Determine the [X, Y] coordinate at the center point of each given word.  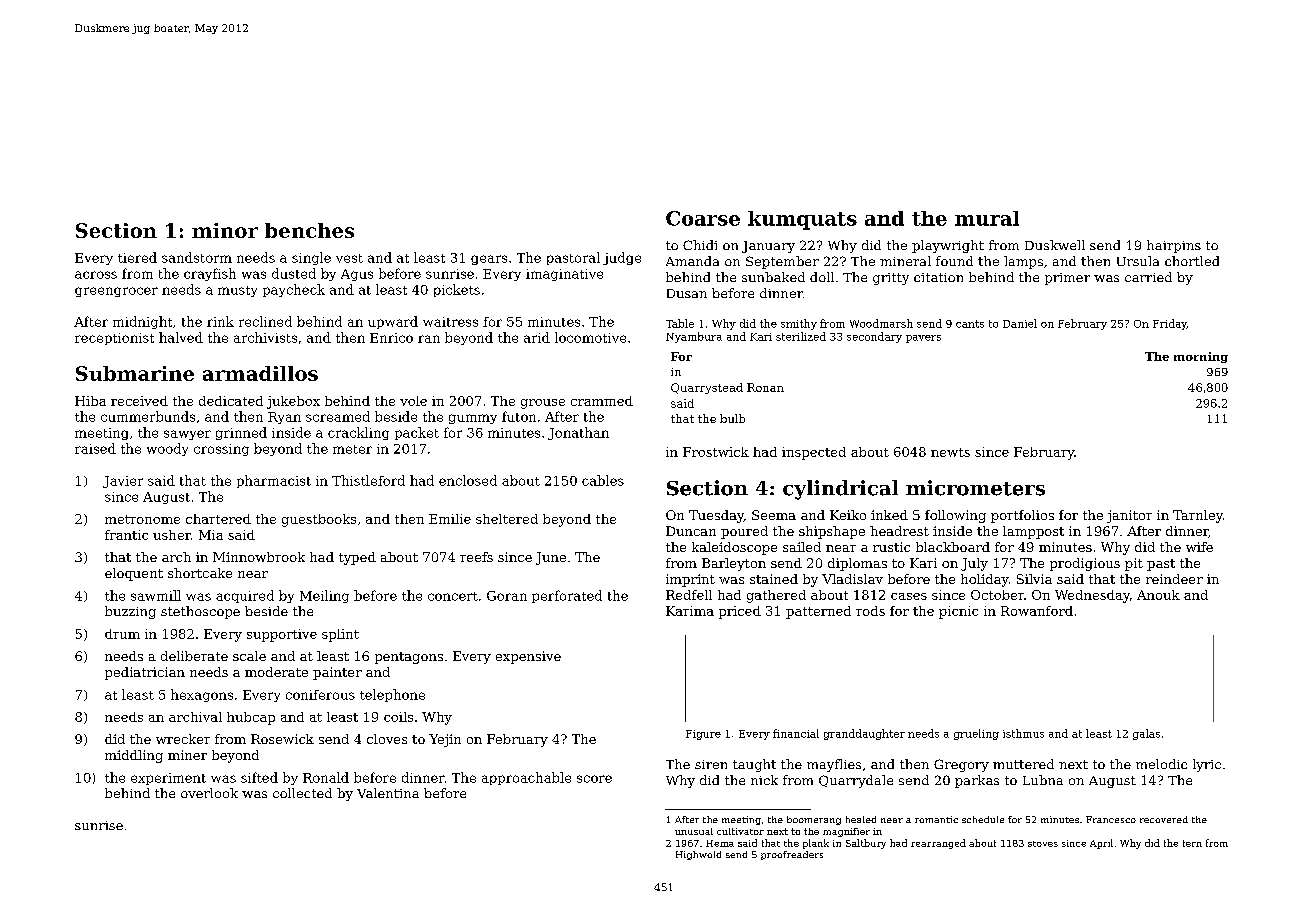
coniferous [320, 695]
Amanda [692, 261]
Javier [123, 482]
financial [796, 733]
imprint [690, 580]
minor [225, 230]
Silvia [1034, 579]
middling [134, 756]
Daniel [1020, 323]
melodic [1161, 764]
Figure [703, 735]
